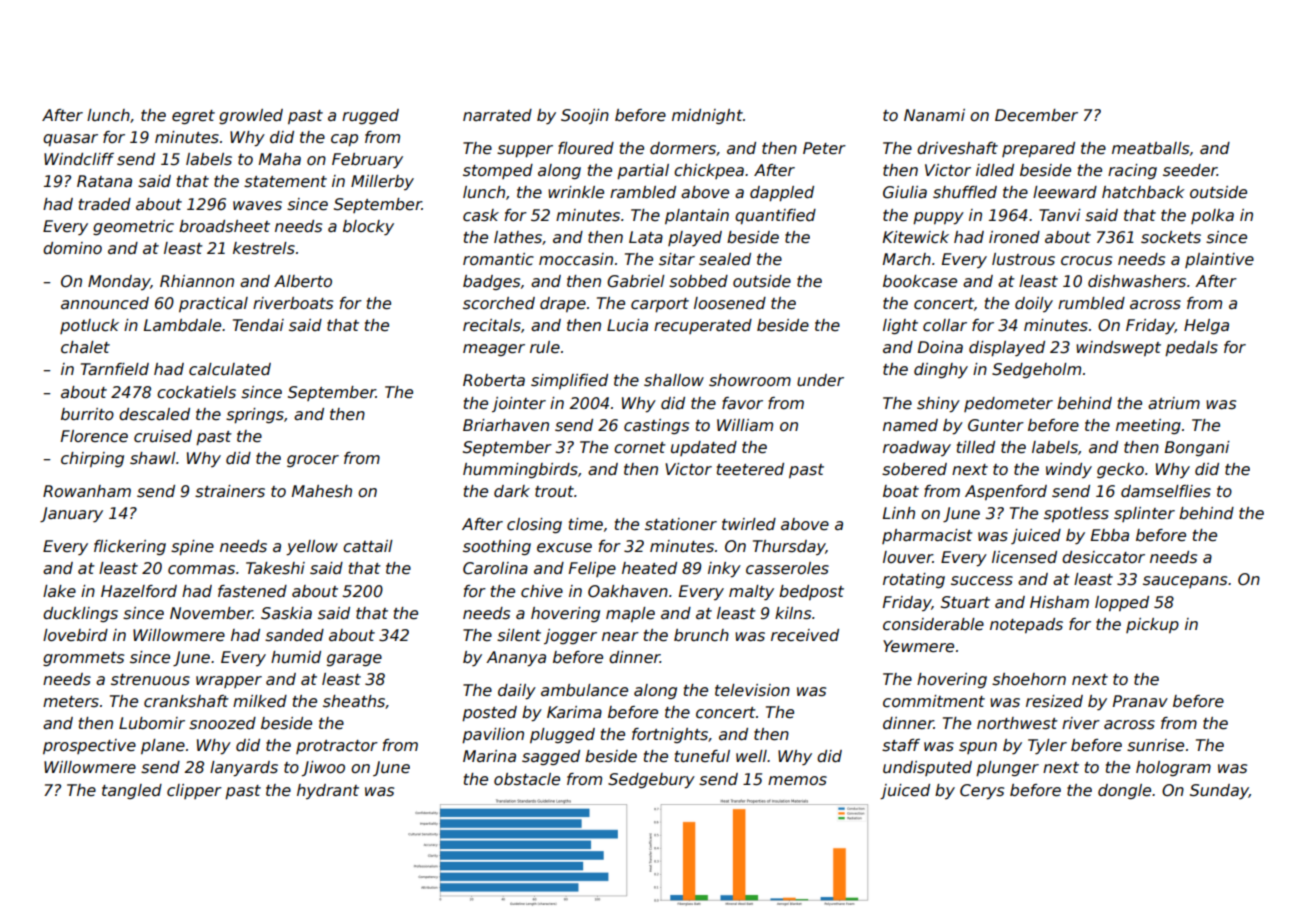 Image resolution: width=1308 pixels, height=924 pixels. What do you see at coordinates (94, 436) in the document?
I see `Florence` at bounding box center [94, 436].
